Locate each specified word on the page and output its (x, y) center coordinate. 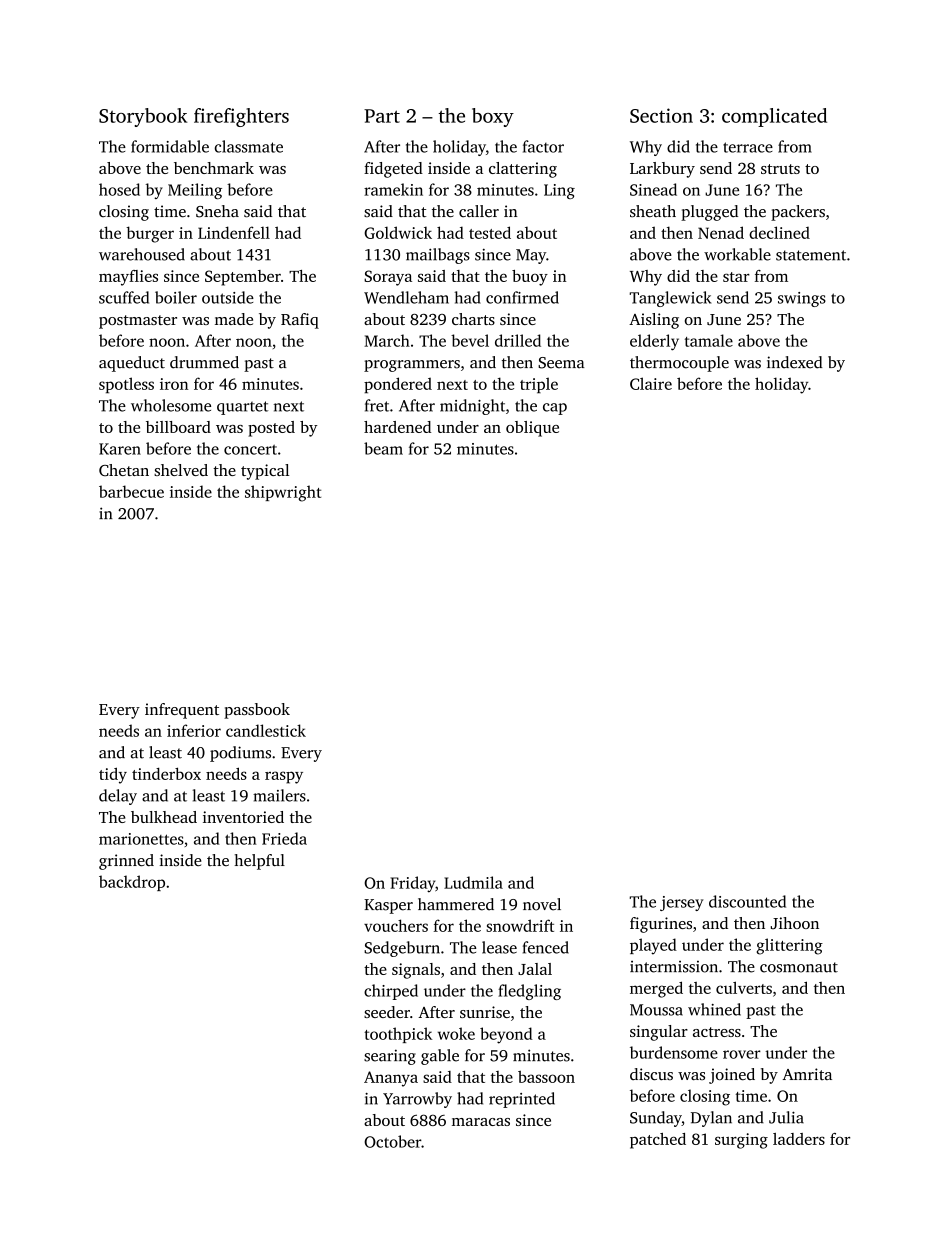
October (392, 1141)
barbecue (131, 491)
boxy (493, 117)
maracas (481, 1122)
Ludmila (473, 882)
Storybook (143, 117)
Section (661, 115)
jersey (681, 903)
